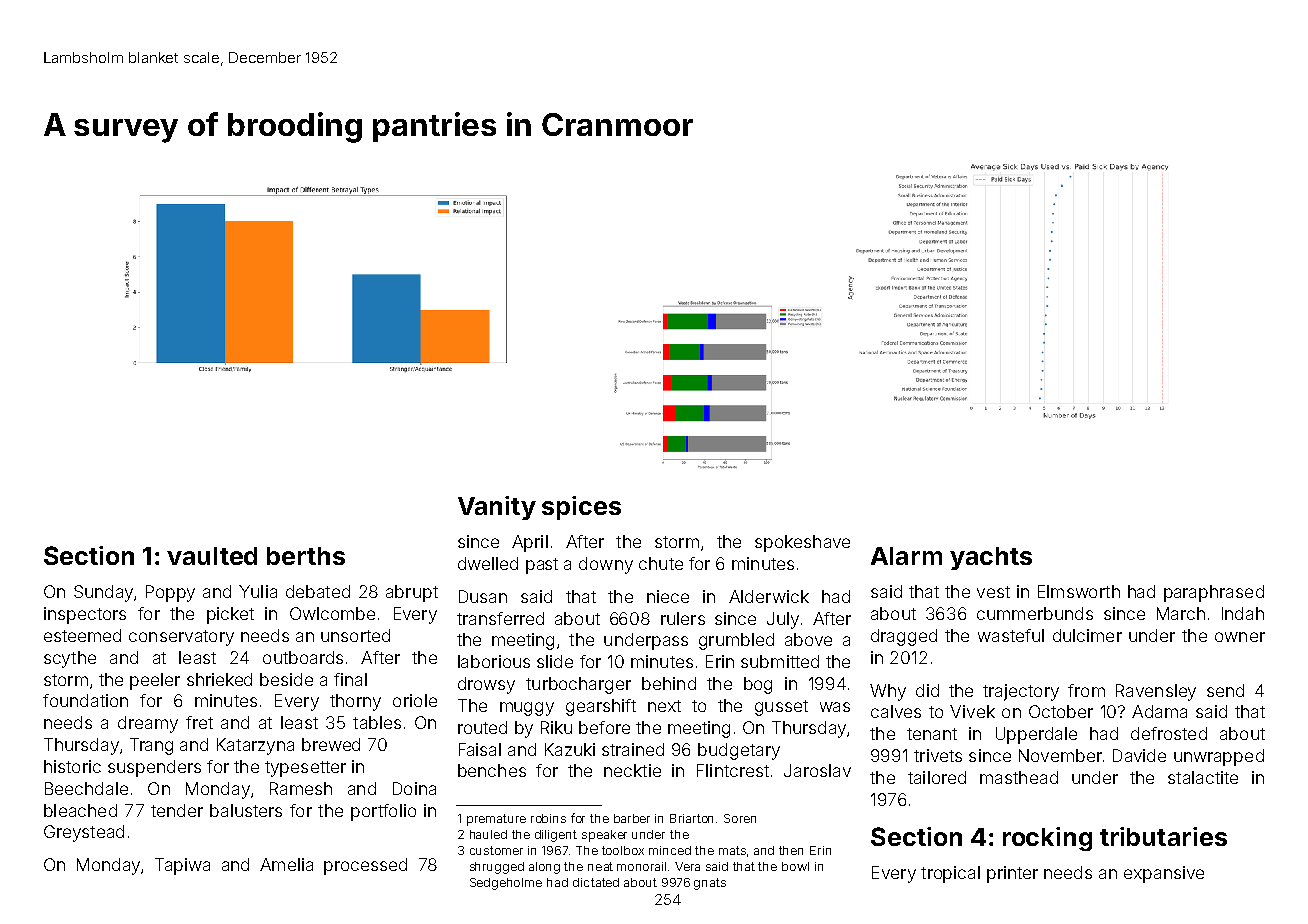  What do you see at coordinates (301, 788) in the page?
I see `Ramesh` at bounding box center [301, 788].
